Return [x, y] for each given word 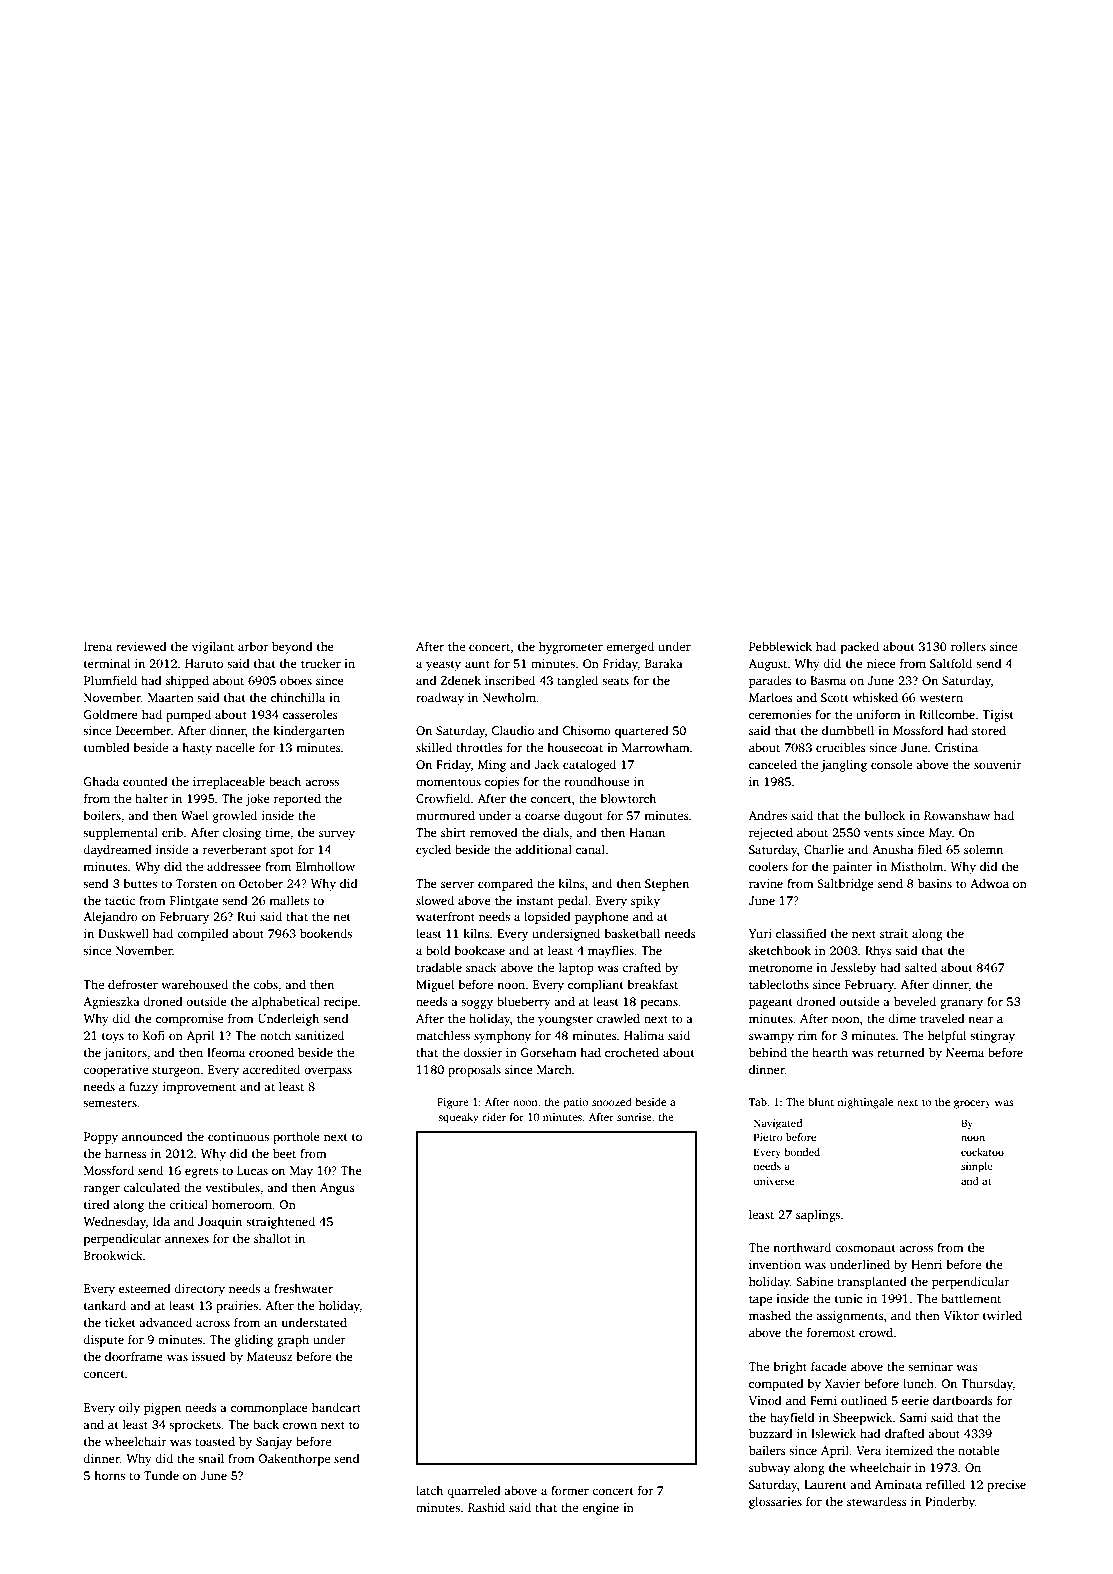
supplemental [120, 833]
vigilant [213, 647]
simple [977, 1167]
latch [429, 1490]
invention [775, 1264]
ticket [120, 1322]
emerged [630, 647]
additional [543, 849]
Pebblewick [780, 646]
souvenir [997, 764]
